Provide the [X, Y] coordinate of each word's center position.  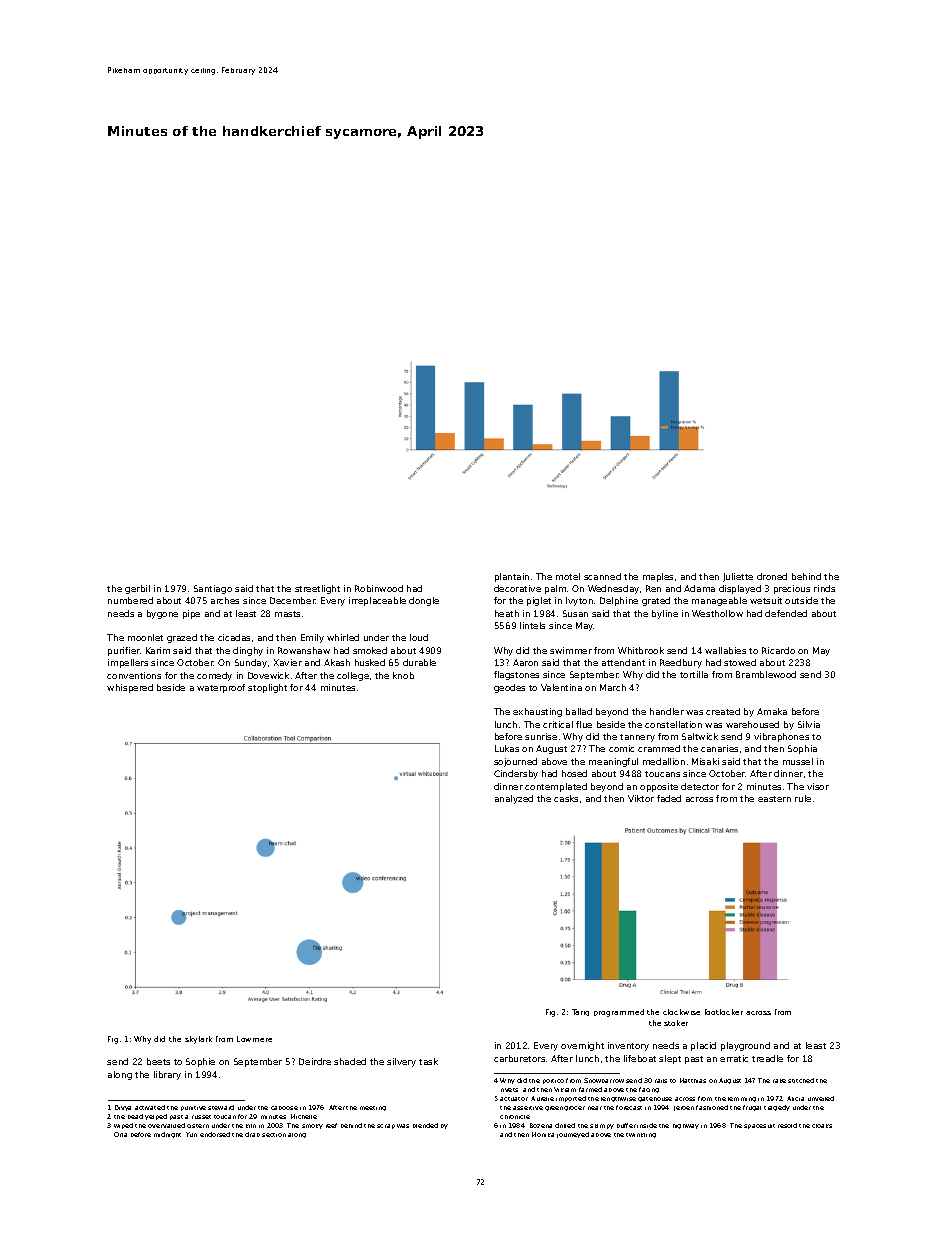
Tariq [580, 1012]
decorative [517, 588]
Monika [543, 1134]
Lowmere [254, 1039]
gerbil [137, 589]
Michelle [304, 1116]
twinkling [641, 1135]
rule [803, 798]
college [353, 676]
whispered [130, 688]
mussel [798, 761]
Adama [699, 588]
